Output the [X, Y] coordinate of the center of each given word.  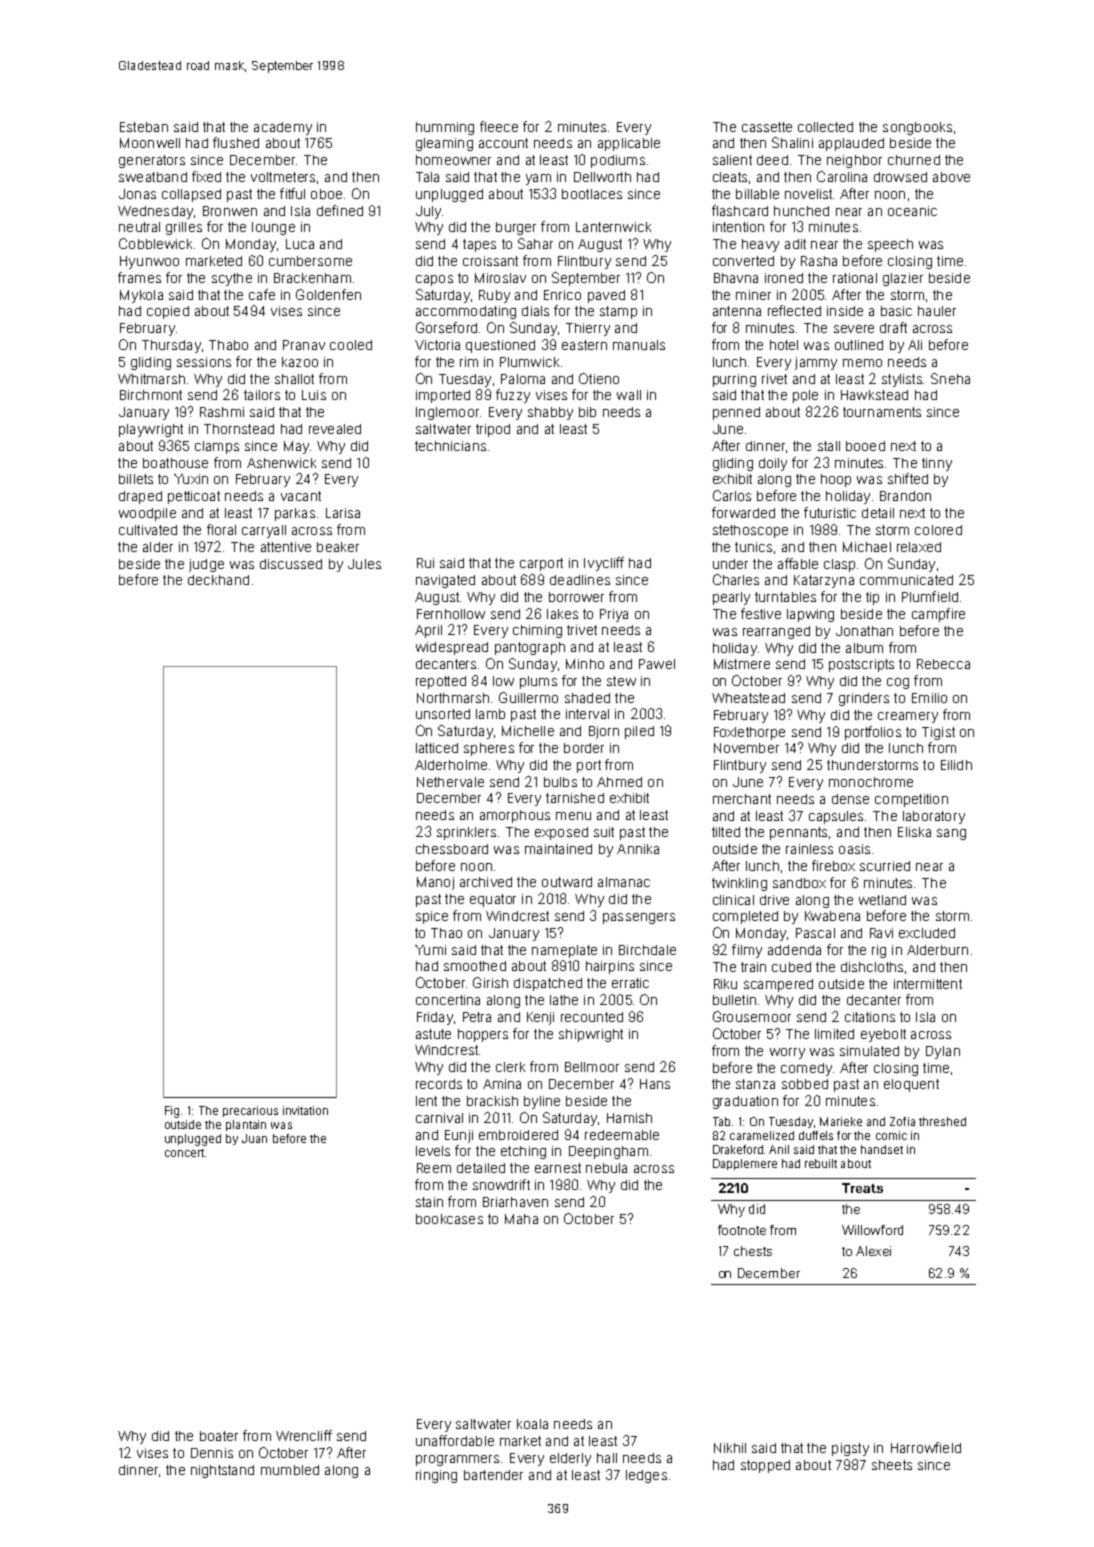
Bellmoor [592, 1067]
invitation [305, 1110]
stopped [765, 1466]
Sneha [950, 378]
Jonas [137, 194]
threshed [942, 1121]
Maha [521, 1219]
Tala [427, 177]
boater [219, 1436]
